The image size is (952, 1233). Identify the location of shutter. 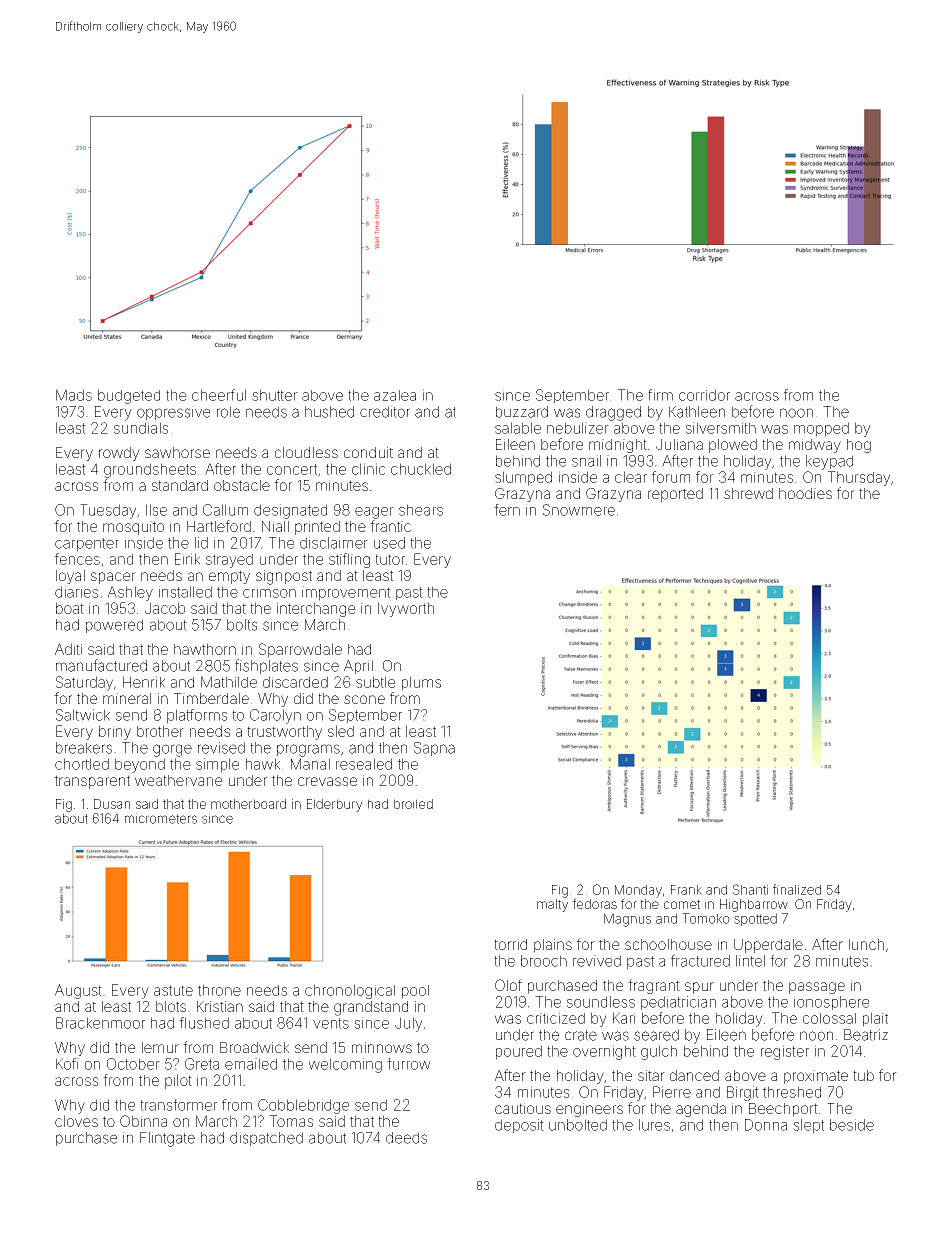
(275, 395).
